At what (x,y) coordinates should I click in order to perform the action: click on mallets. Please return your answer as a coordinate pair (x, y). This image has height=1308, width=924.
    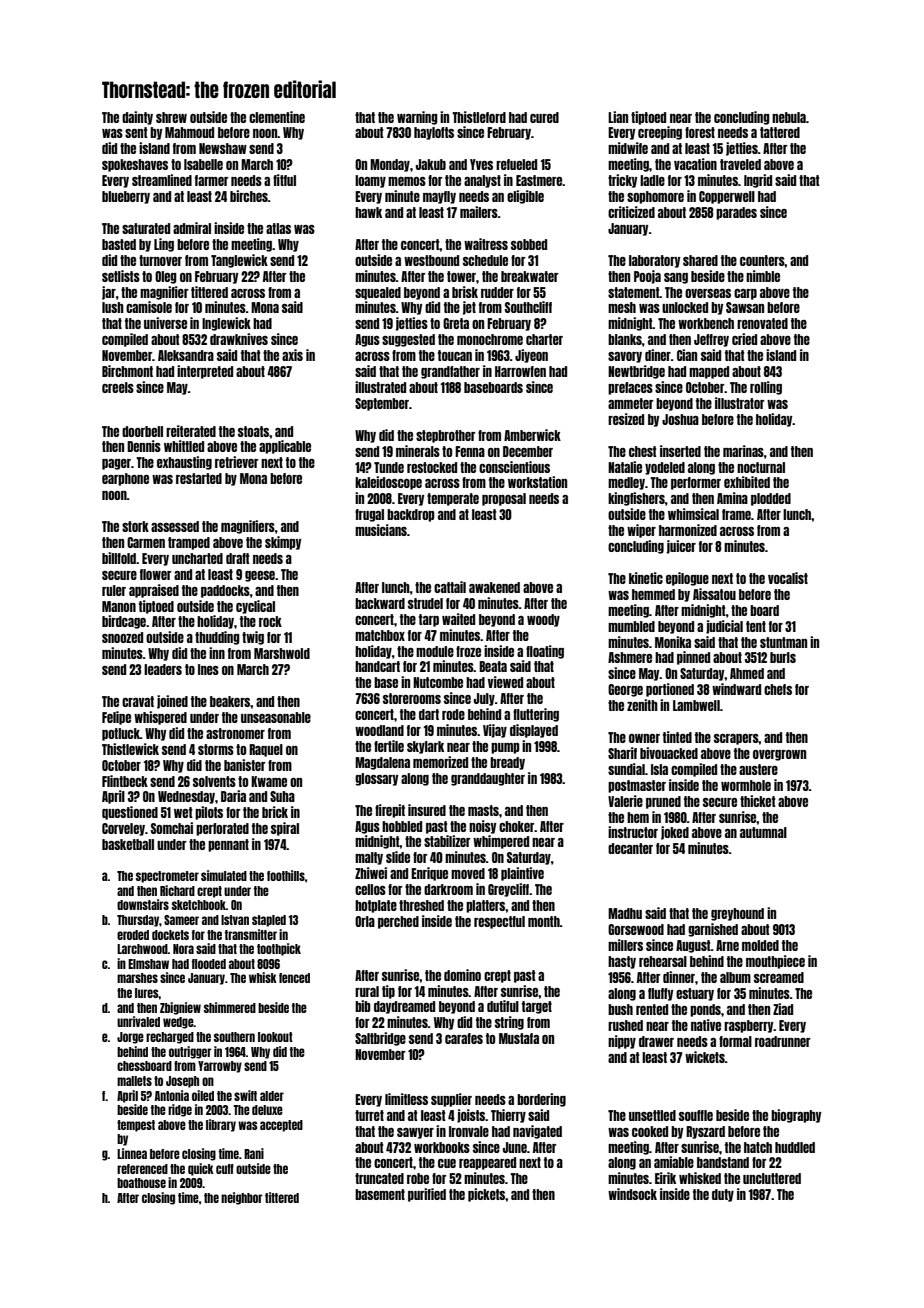
    Looking at the image, I should click on (134, 1081).
